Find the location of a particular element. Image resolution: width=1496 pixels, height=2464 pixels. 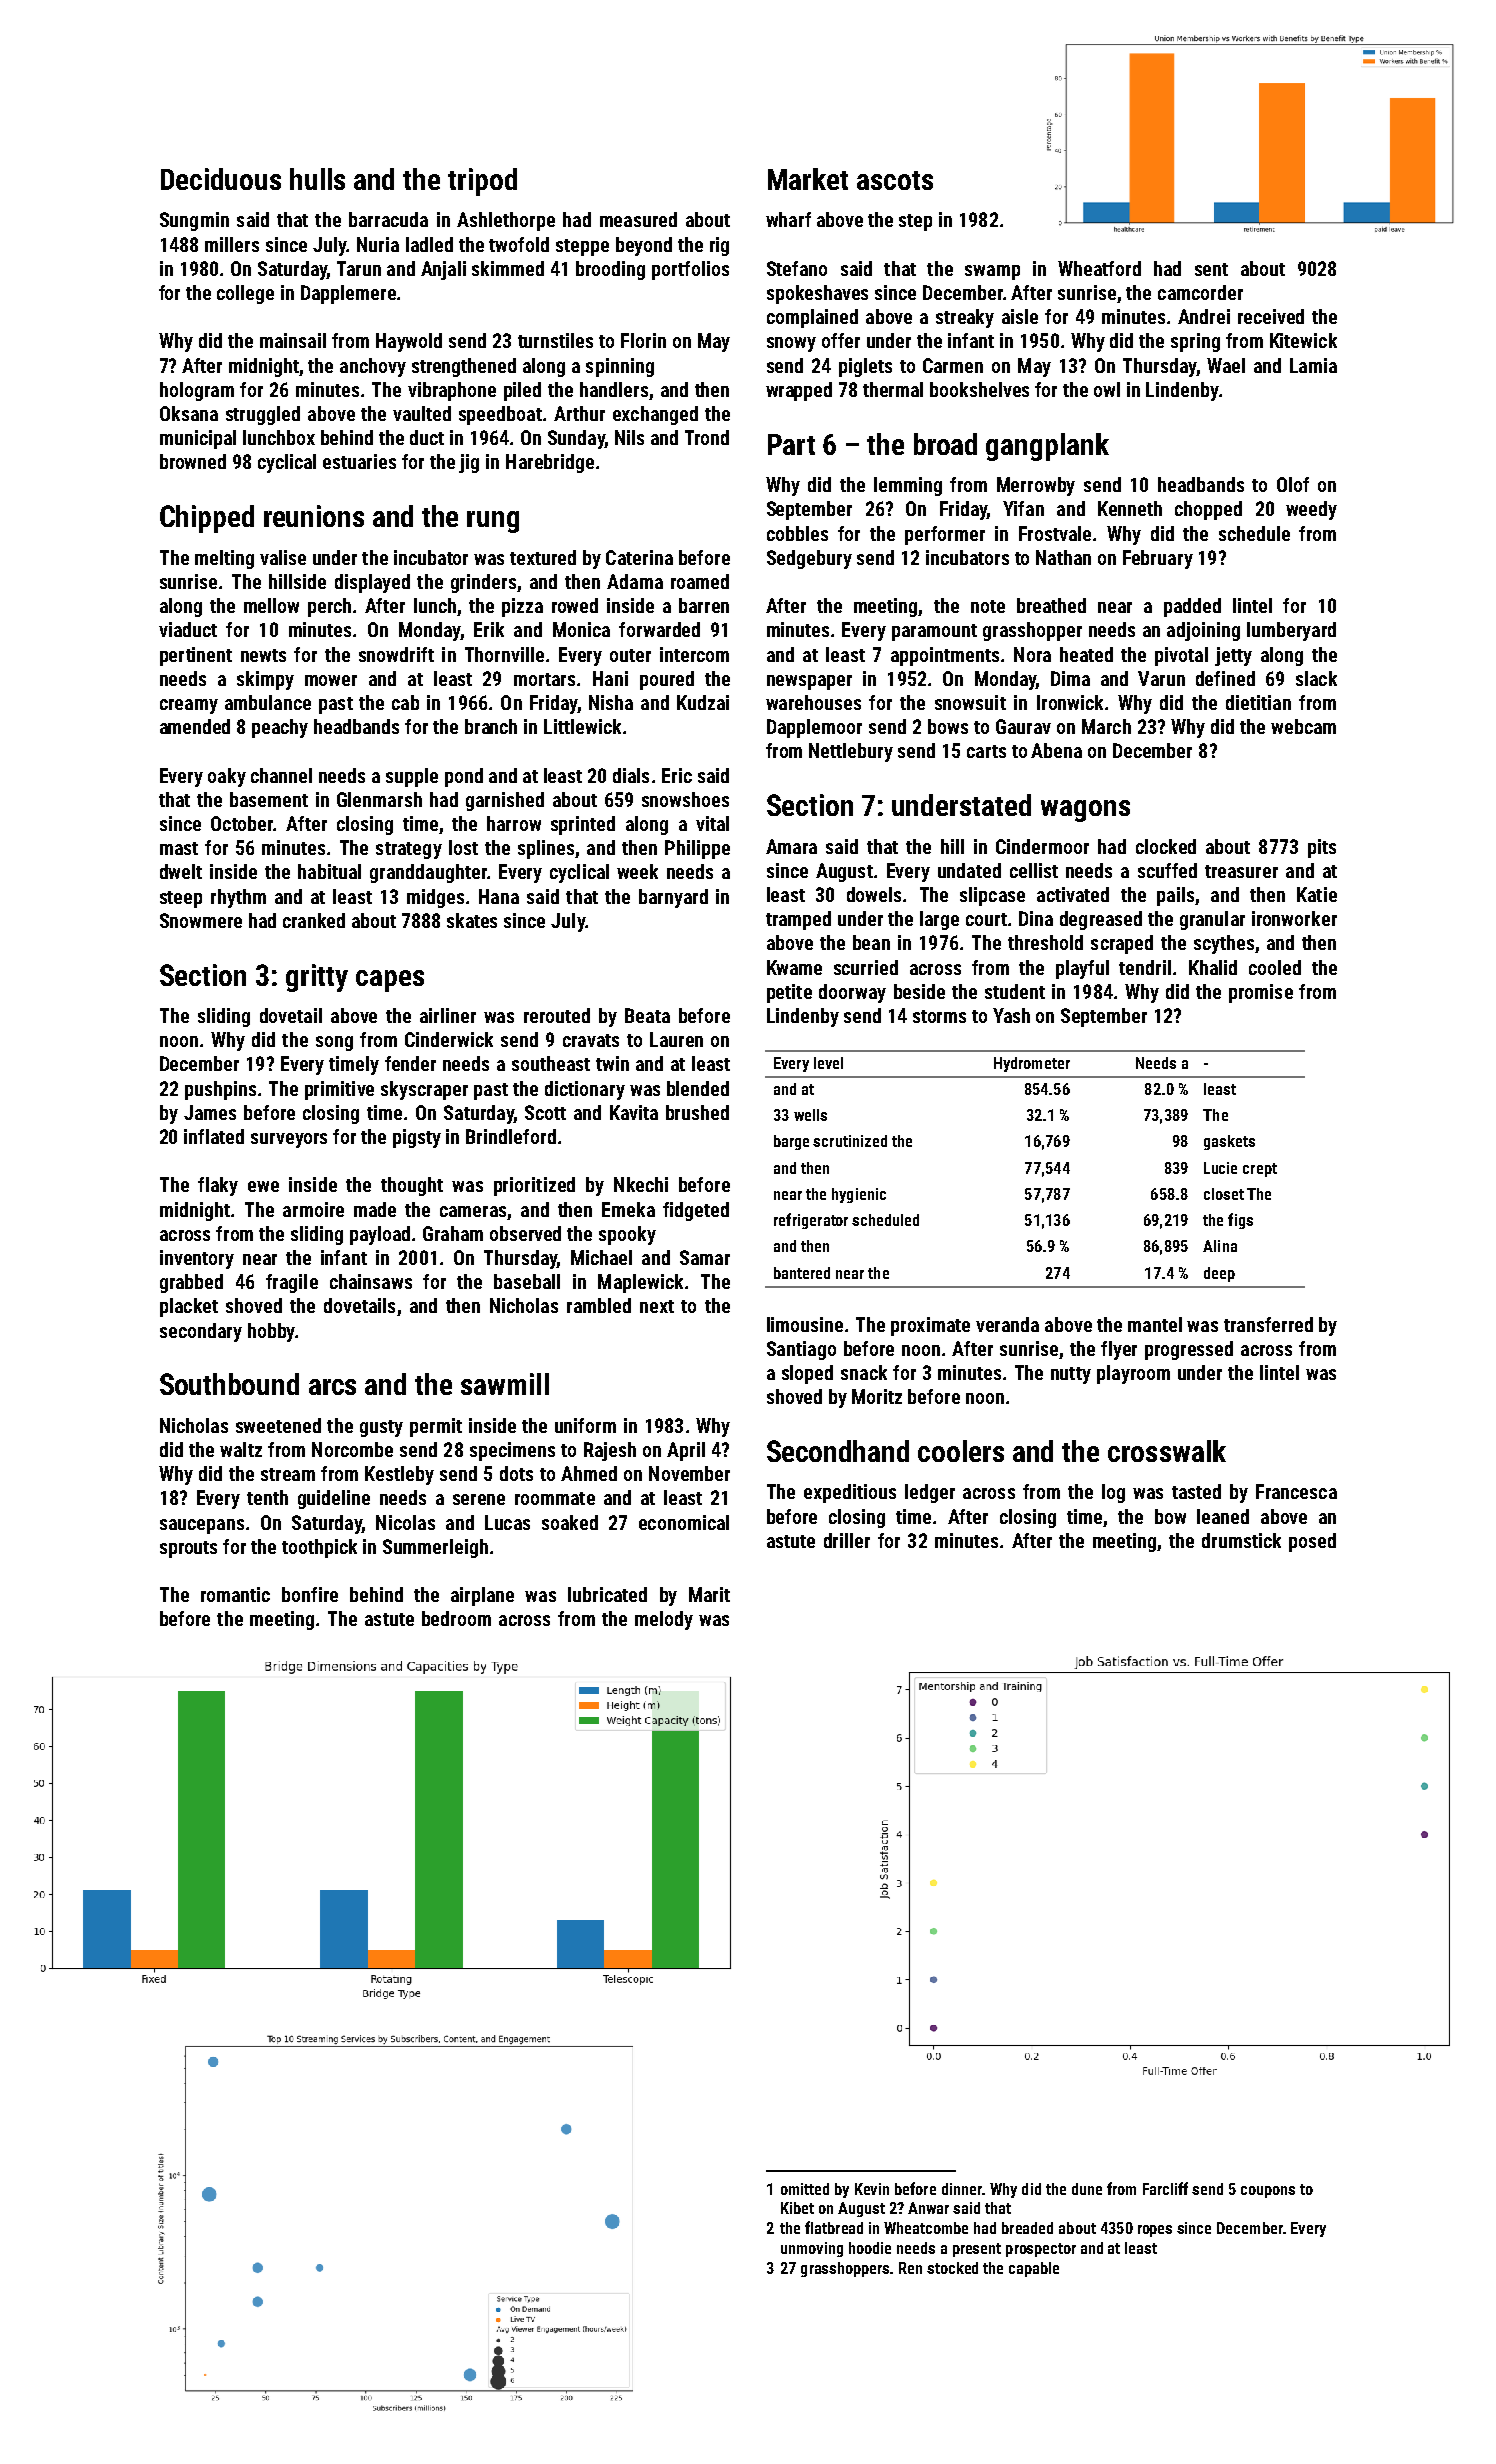

Tarun is located at coordinates (359, 268).
